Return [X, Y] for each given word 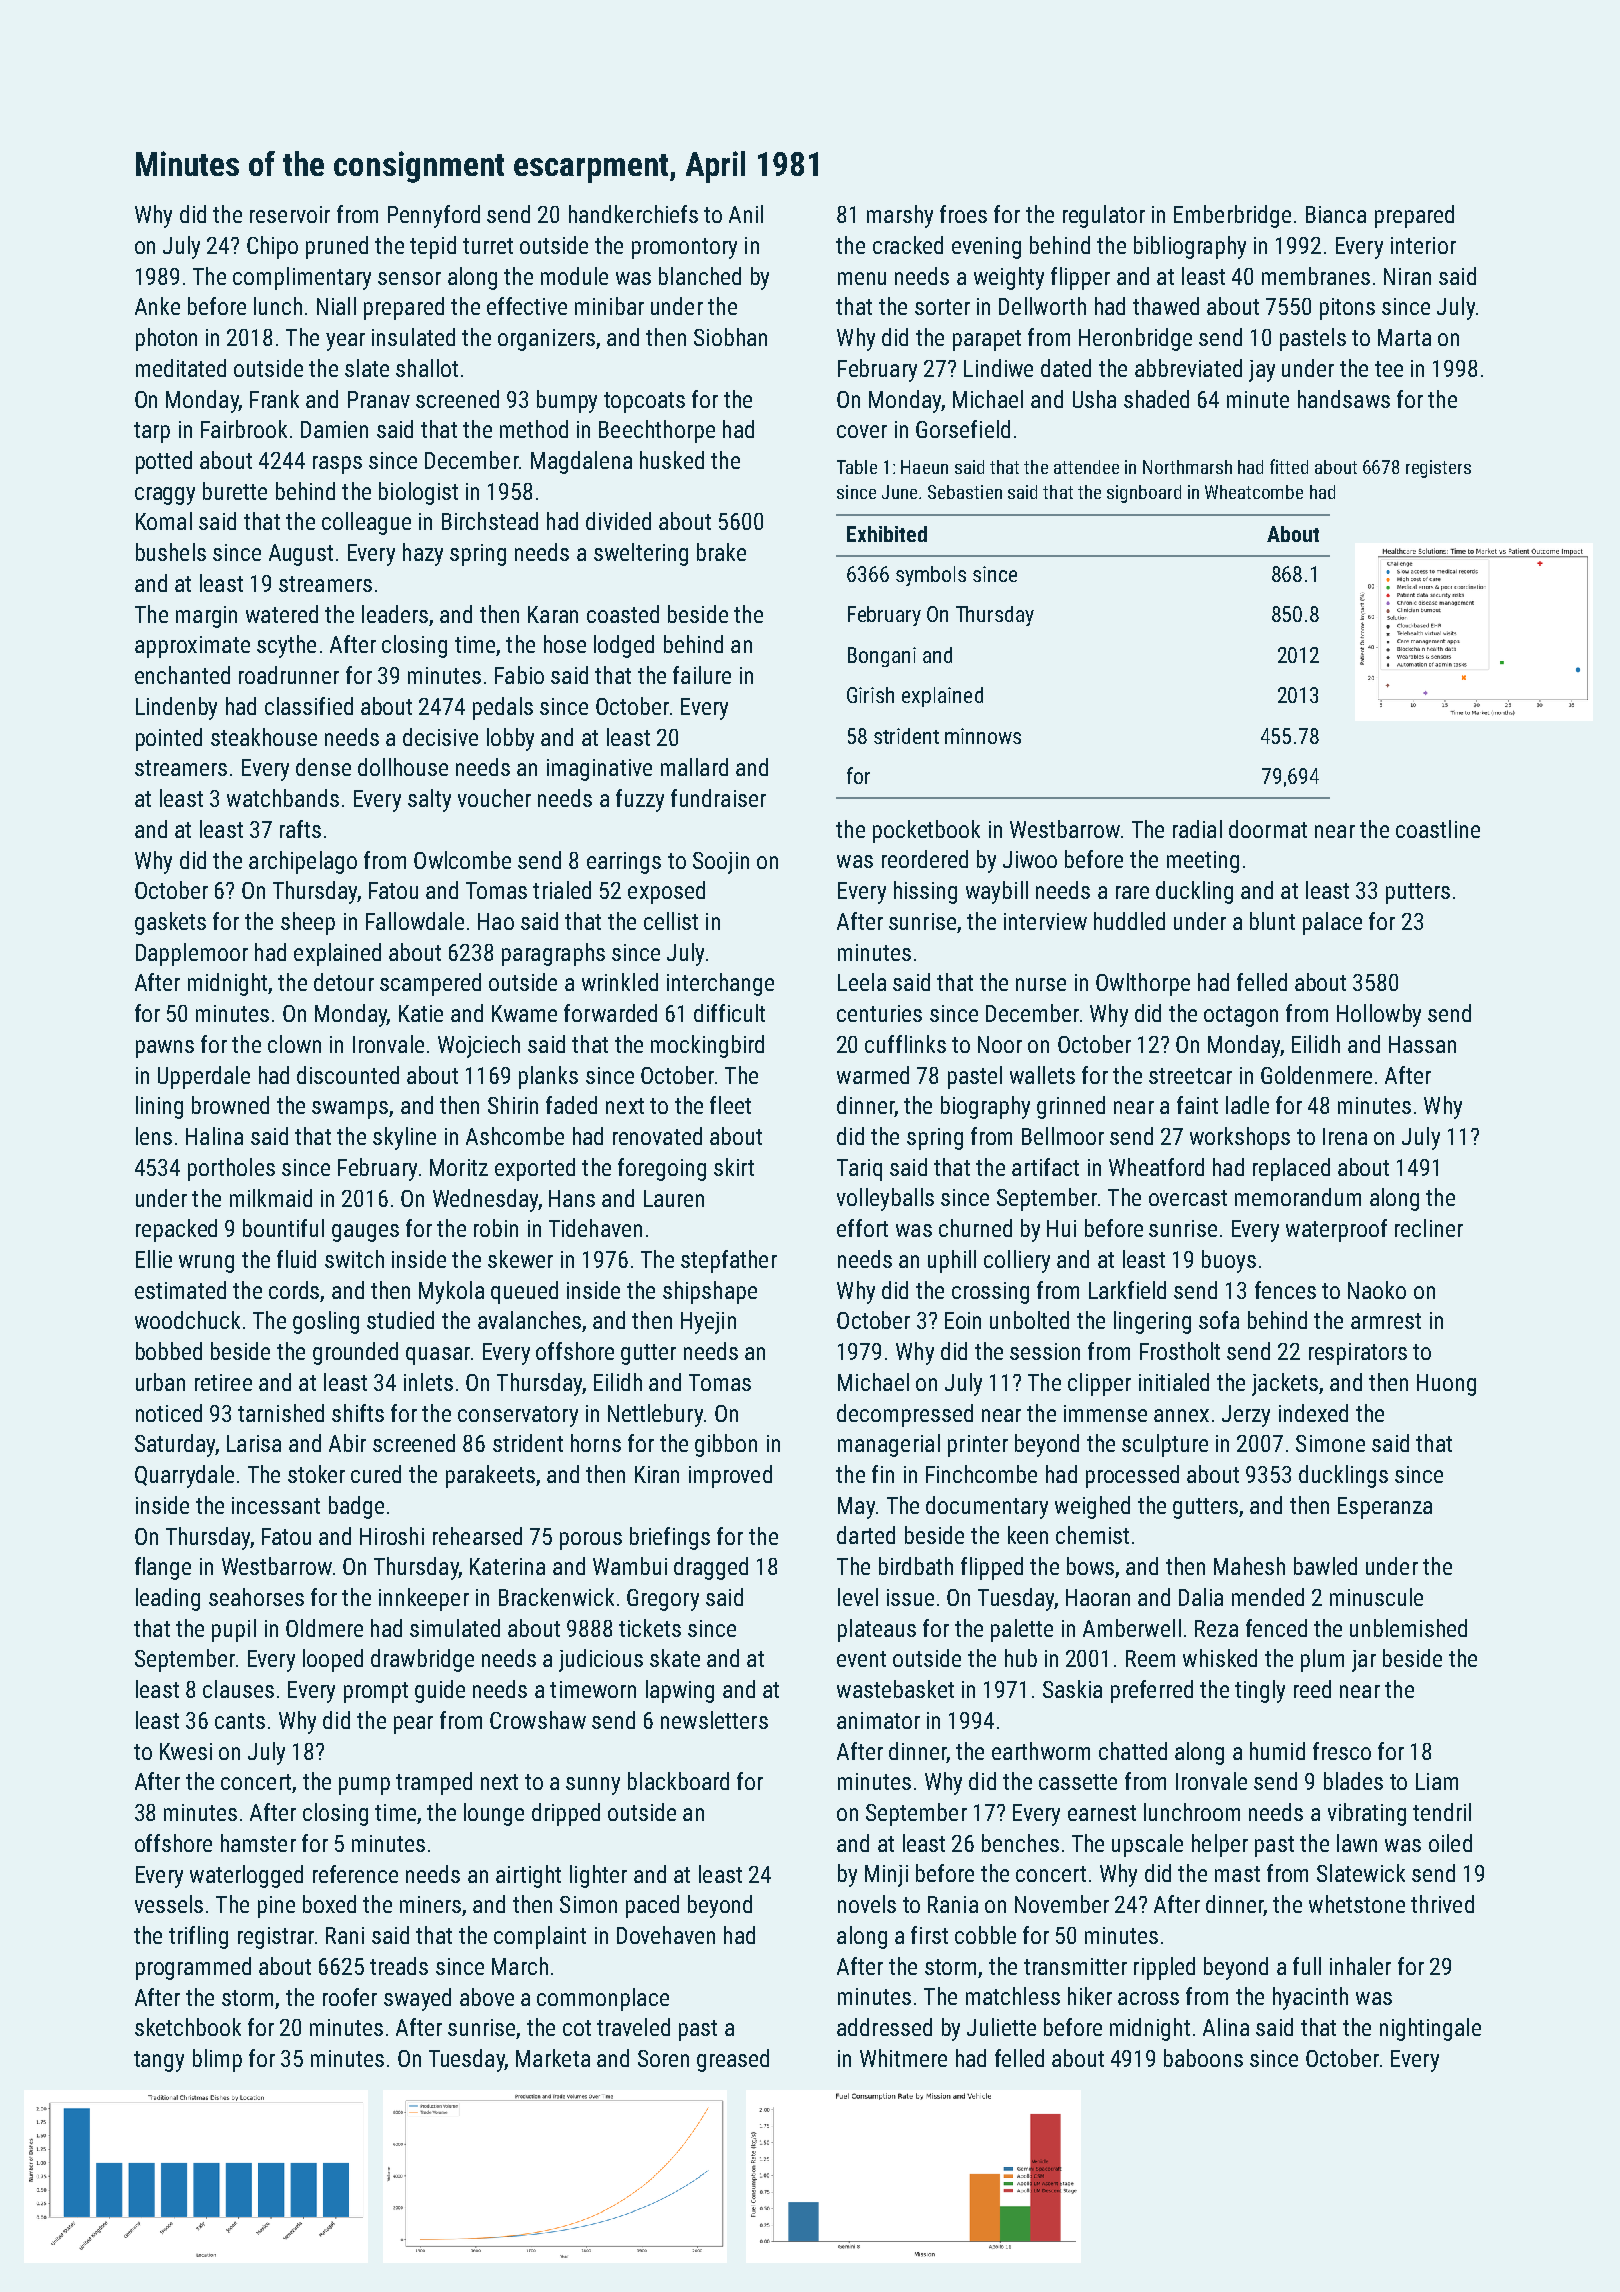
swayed [417, 1999]
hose [565, 644]
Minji [886, 1876]
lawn [1357, 1843]
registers [1438, 469]
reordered [925, 859]
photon [166, 339]
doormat [1268, 829]
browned [230, 1105]
